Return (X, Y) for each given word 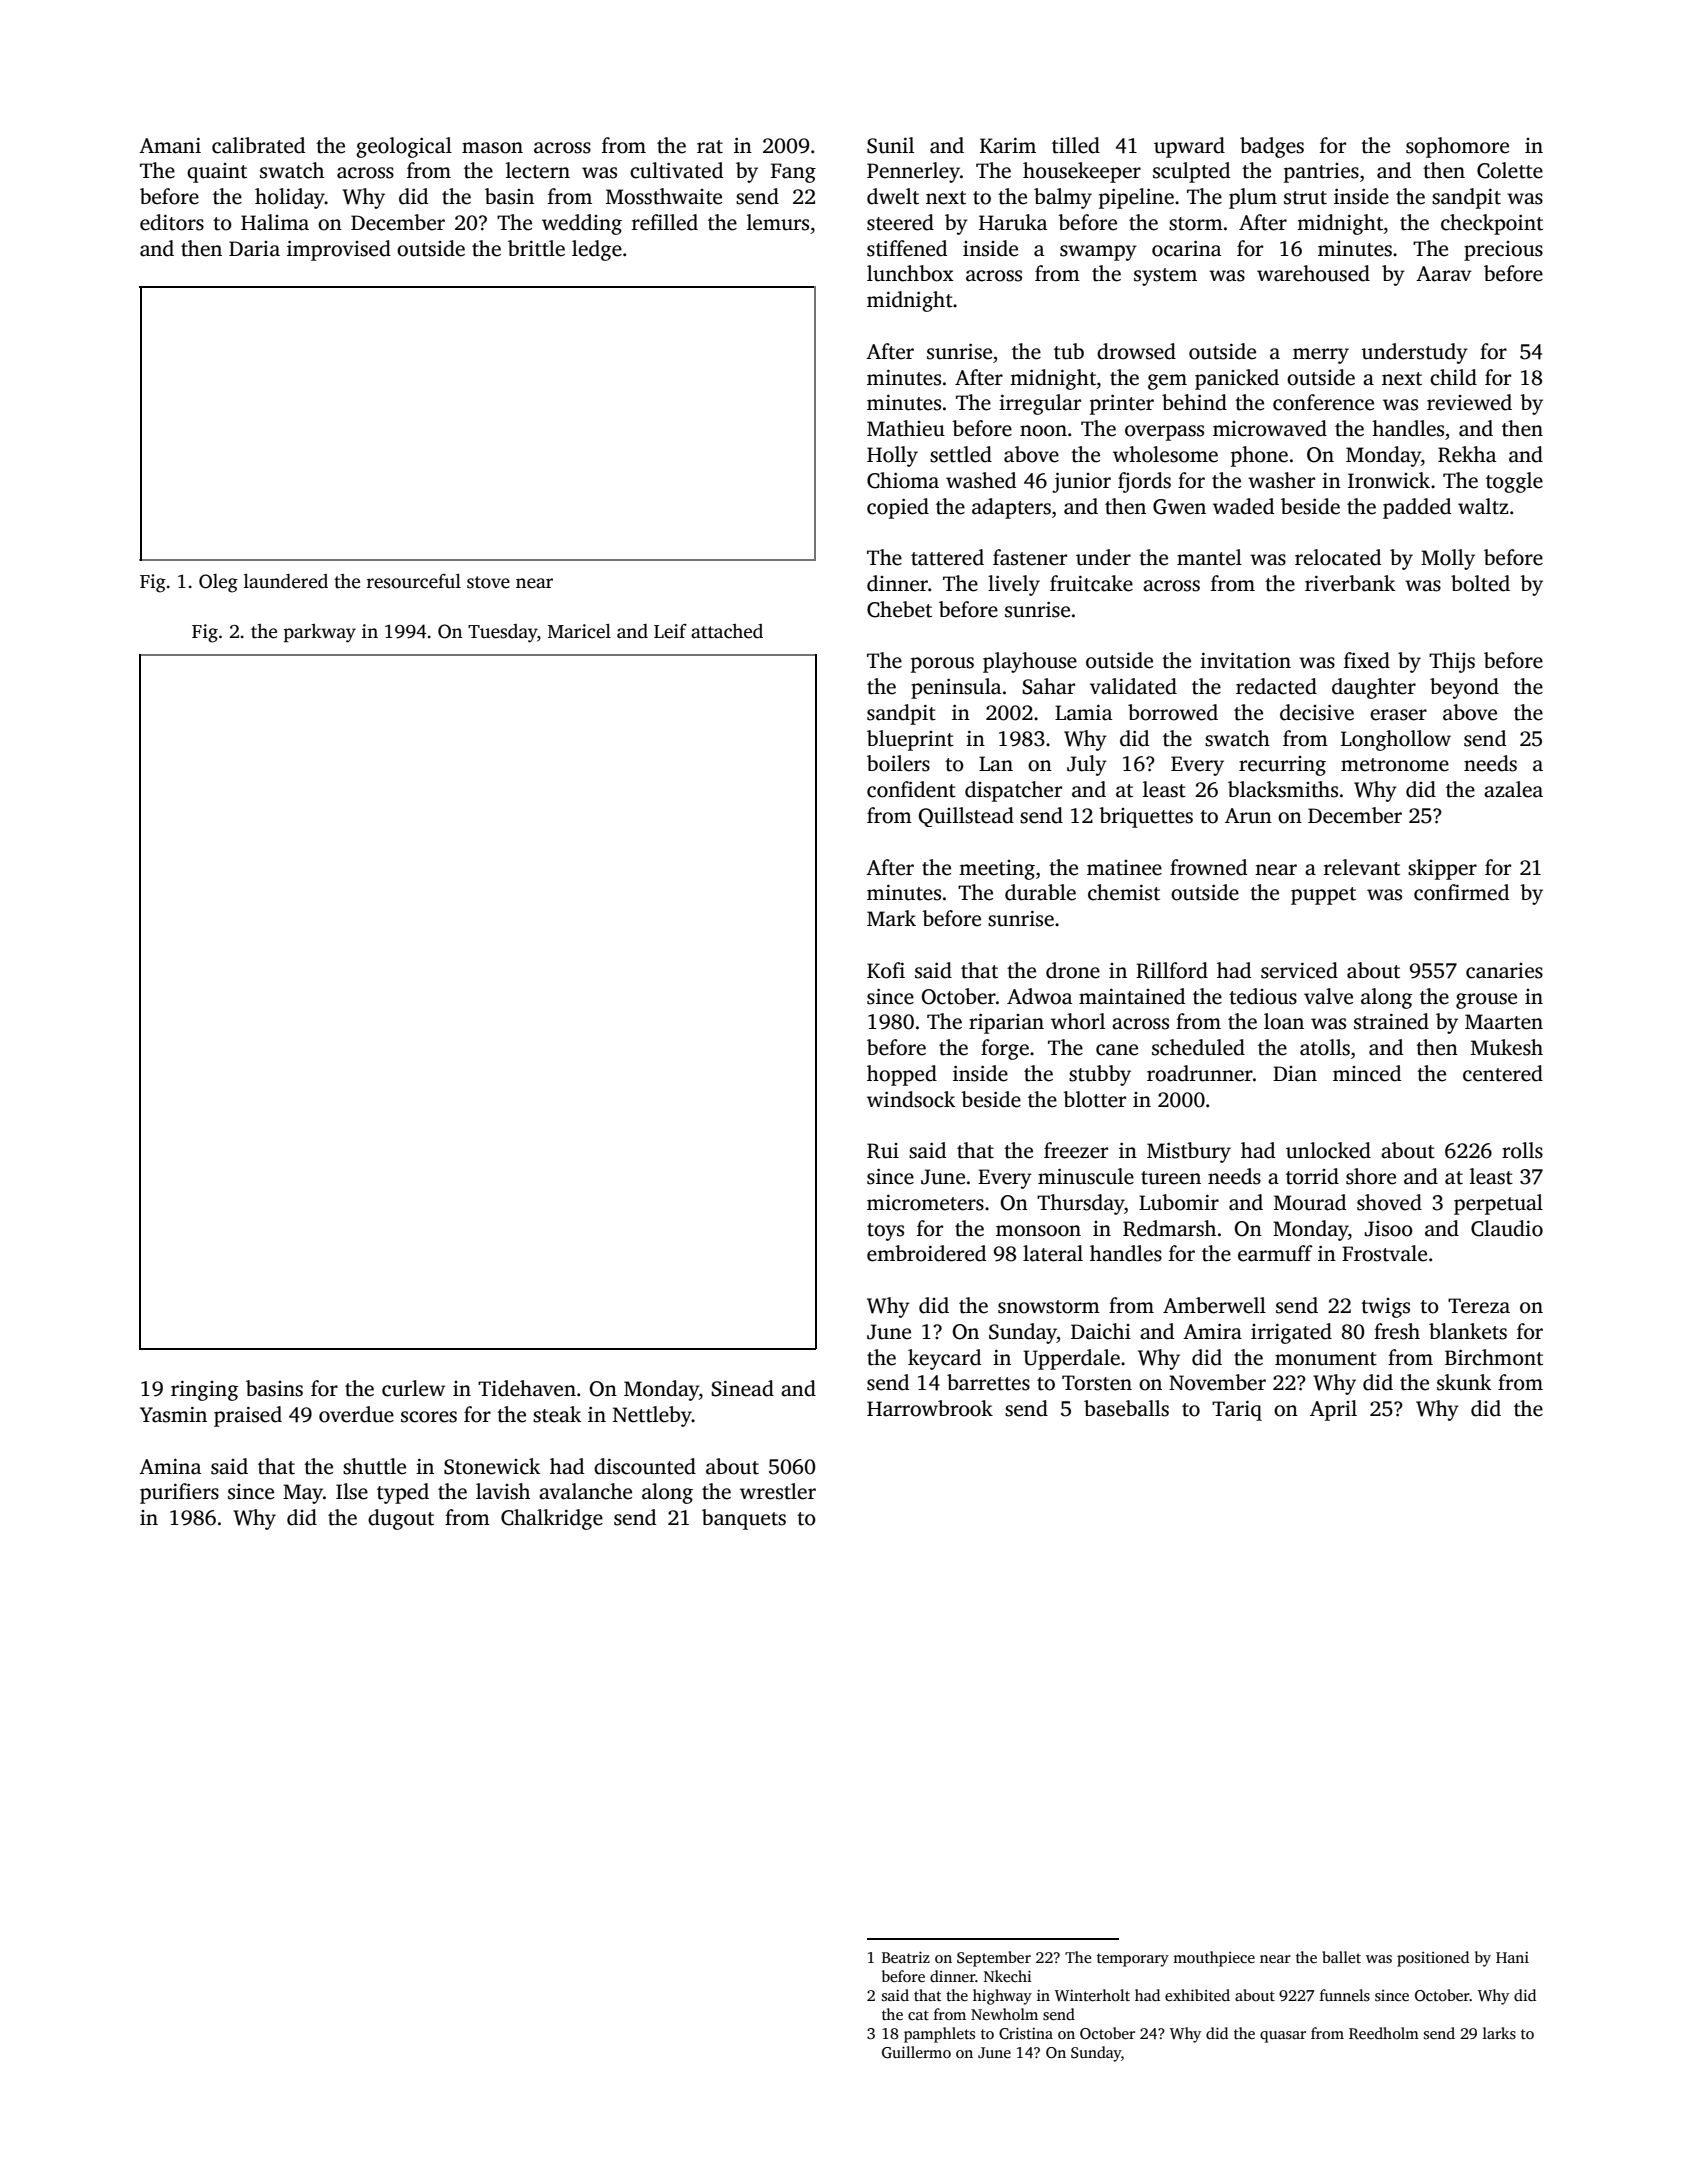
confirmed (1461, 892)
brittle (536, 248)
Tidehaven (527, 1388)
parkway (320, 633)
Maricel (579, 631)
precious (1503, 251)
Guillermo (916, 2052)
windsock (911, 1099)
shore (1371, 1176)
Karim (1008, 146)
